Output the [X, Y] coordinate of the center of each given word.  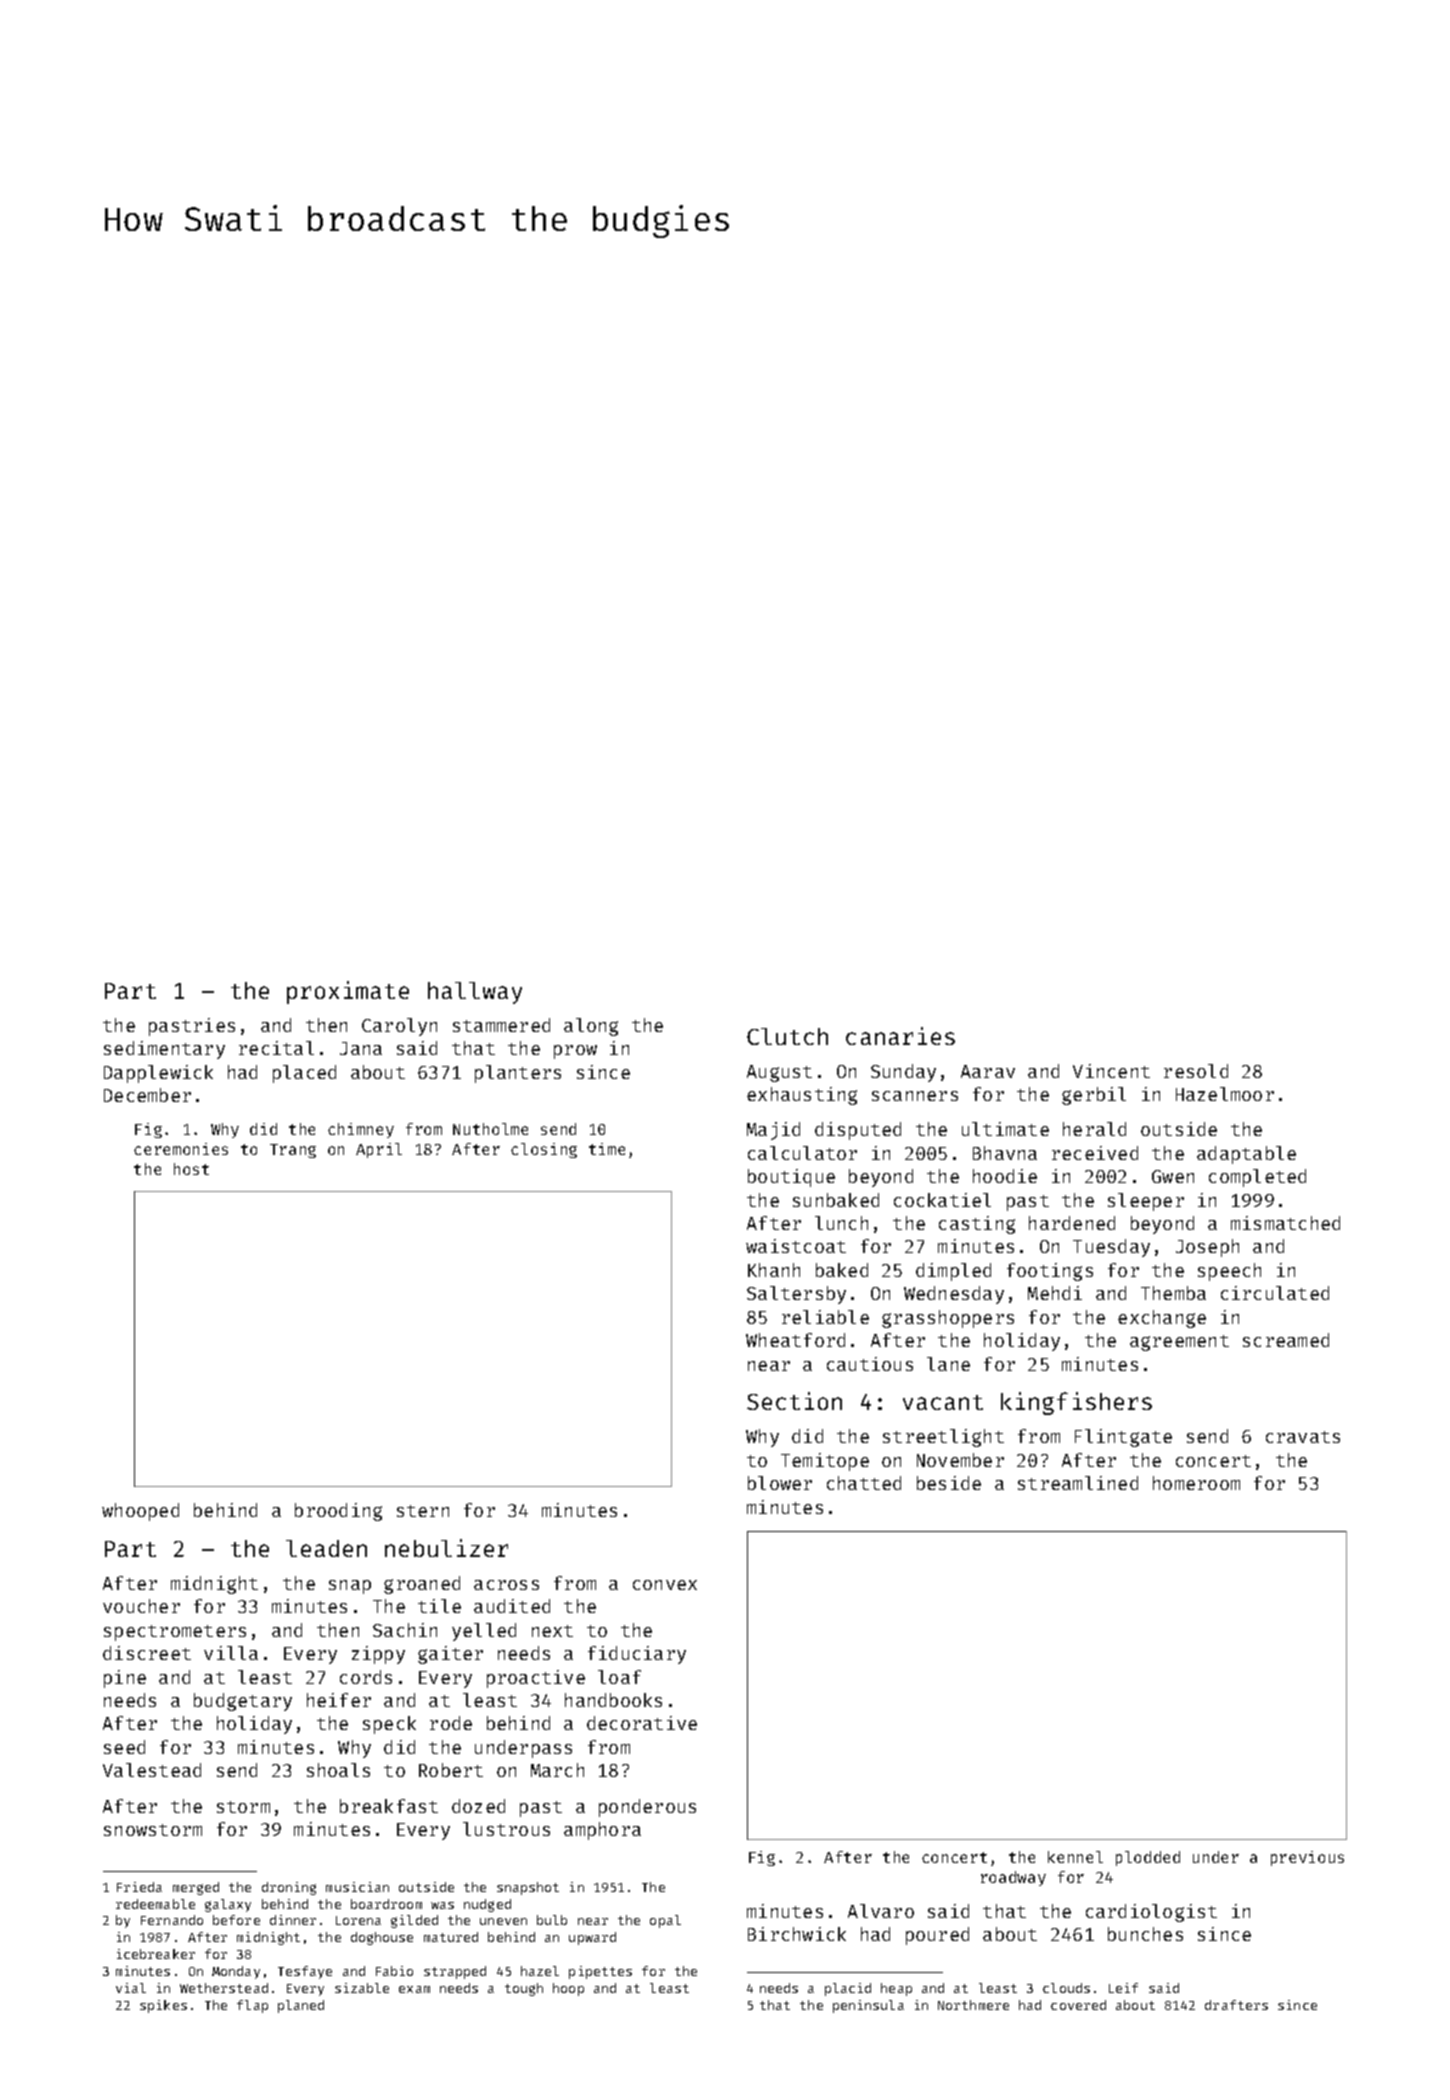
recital [276, 1048]
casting [977, 1225]
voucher [141, 1606]
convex [665, 1585]
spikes [163, 2006]
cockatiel [942, 1200]
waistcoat [796, 1246]
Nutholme [490, 1129]
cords [366, 1677]
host [191, 1169]
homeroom [1196, 1483]
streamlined [1078, 1483]
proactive [536, 1679]
